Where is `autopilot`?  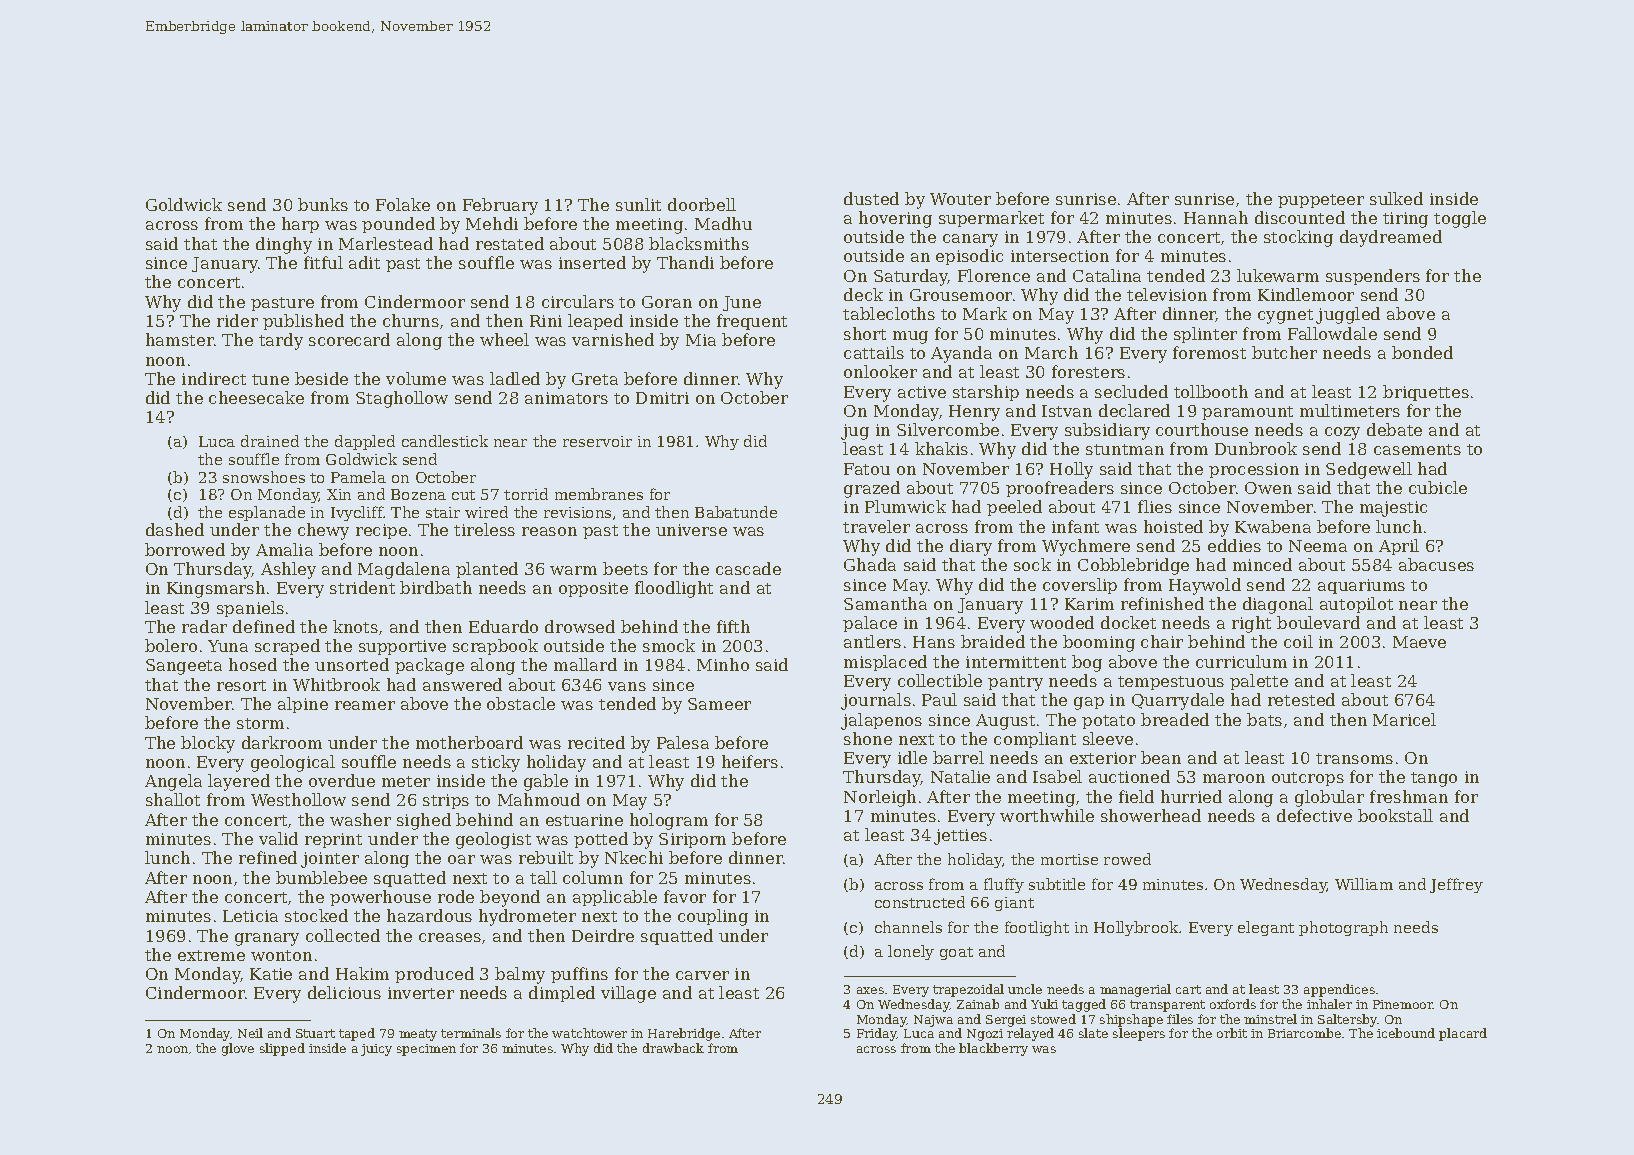
autopilot is located at coordinates (1356, 605).
